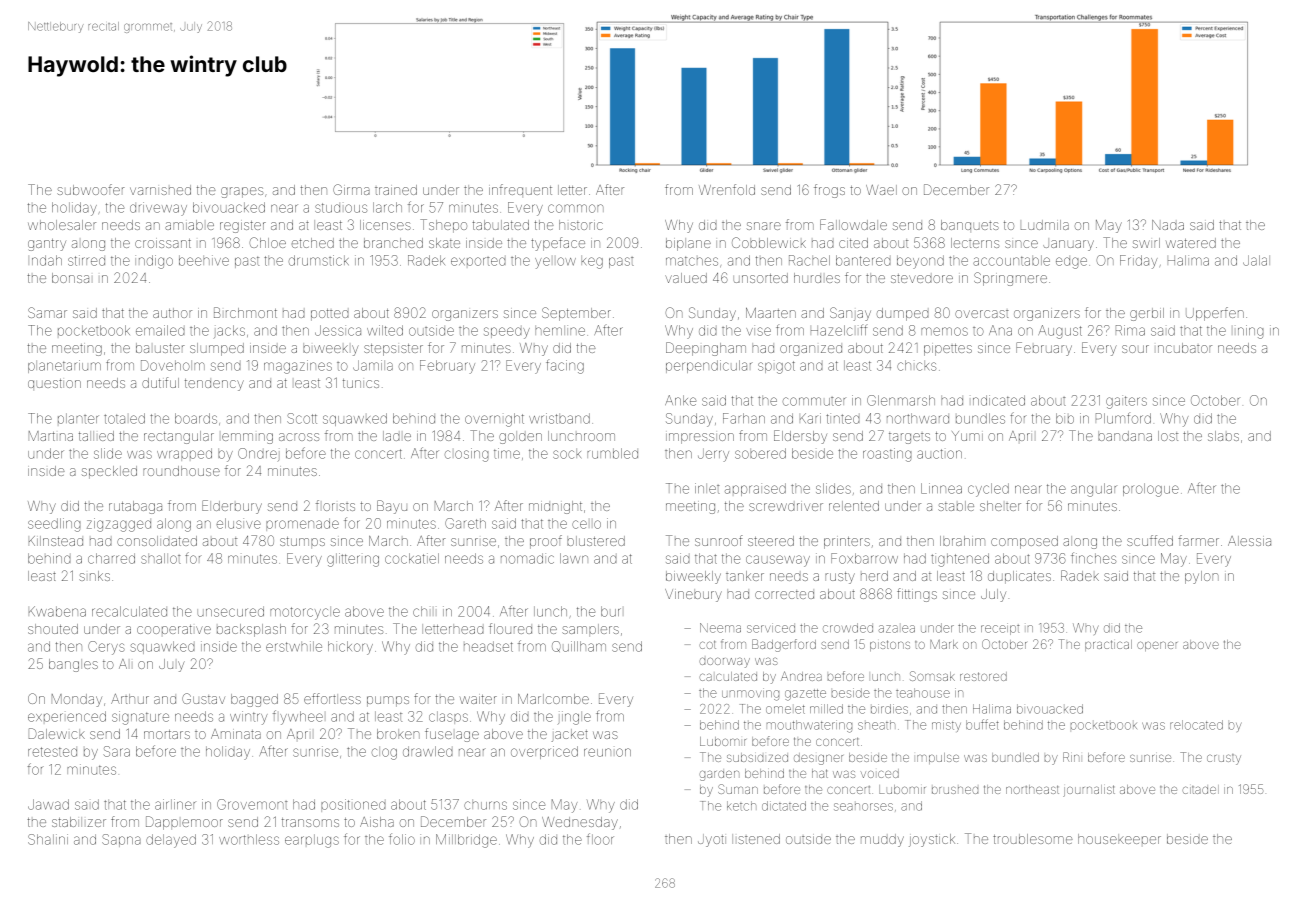  I want to click on gerbil, so click(1147, 314).
